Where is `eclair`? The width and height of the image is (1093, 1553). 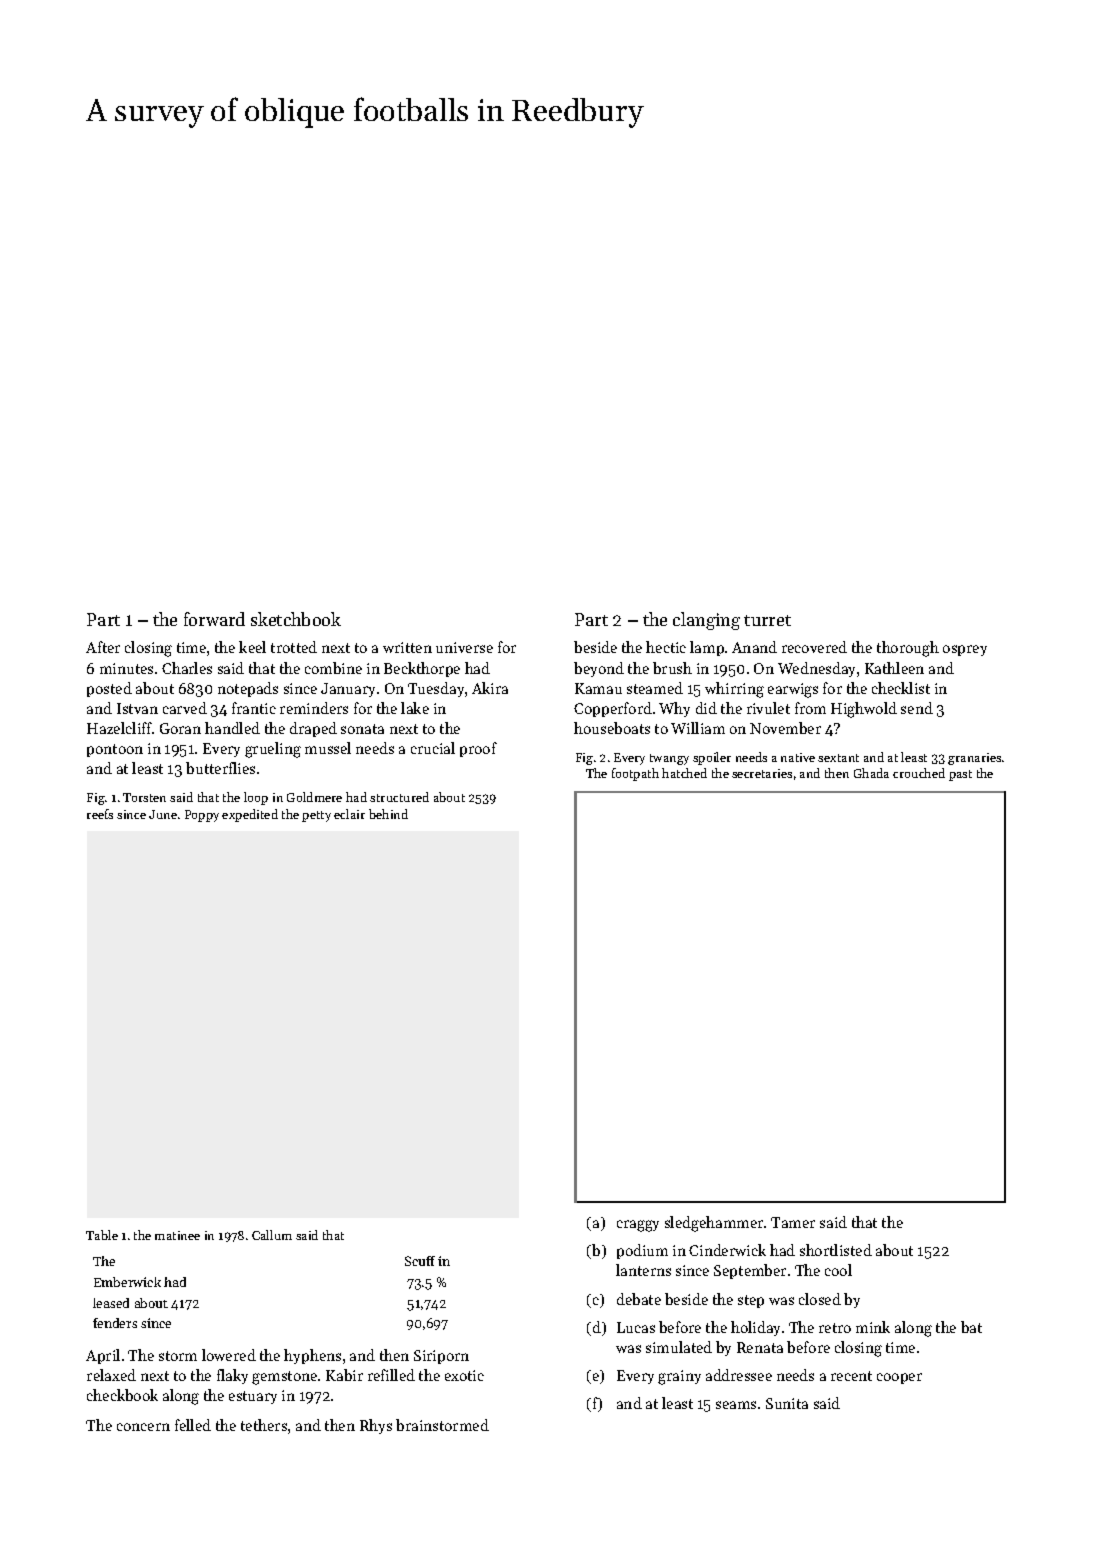 eclair is located at coordinates (349, 814).
